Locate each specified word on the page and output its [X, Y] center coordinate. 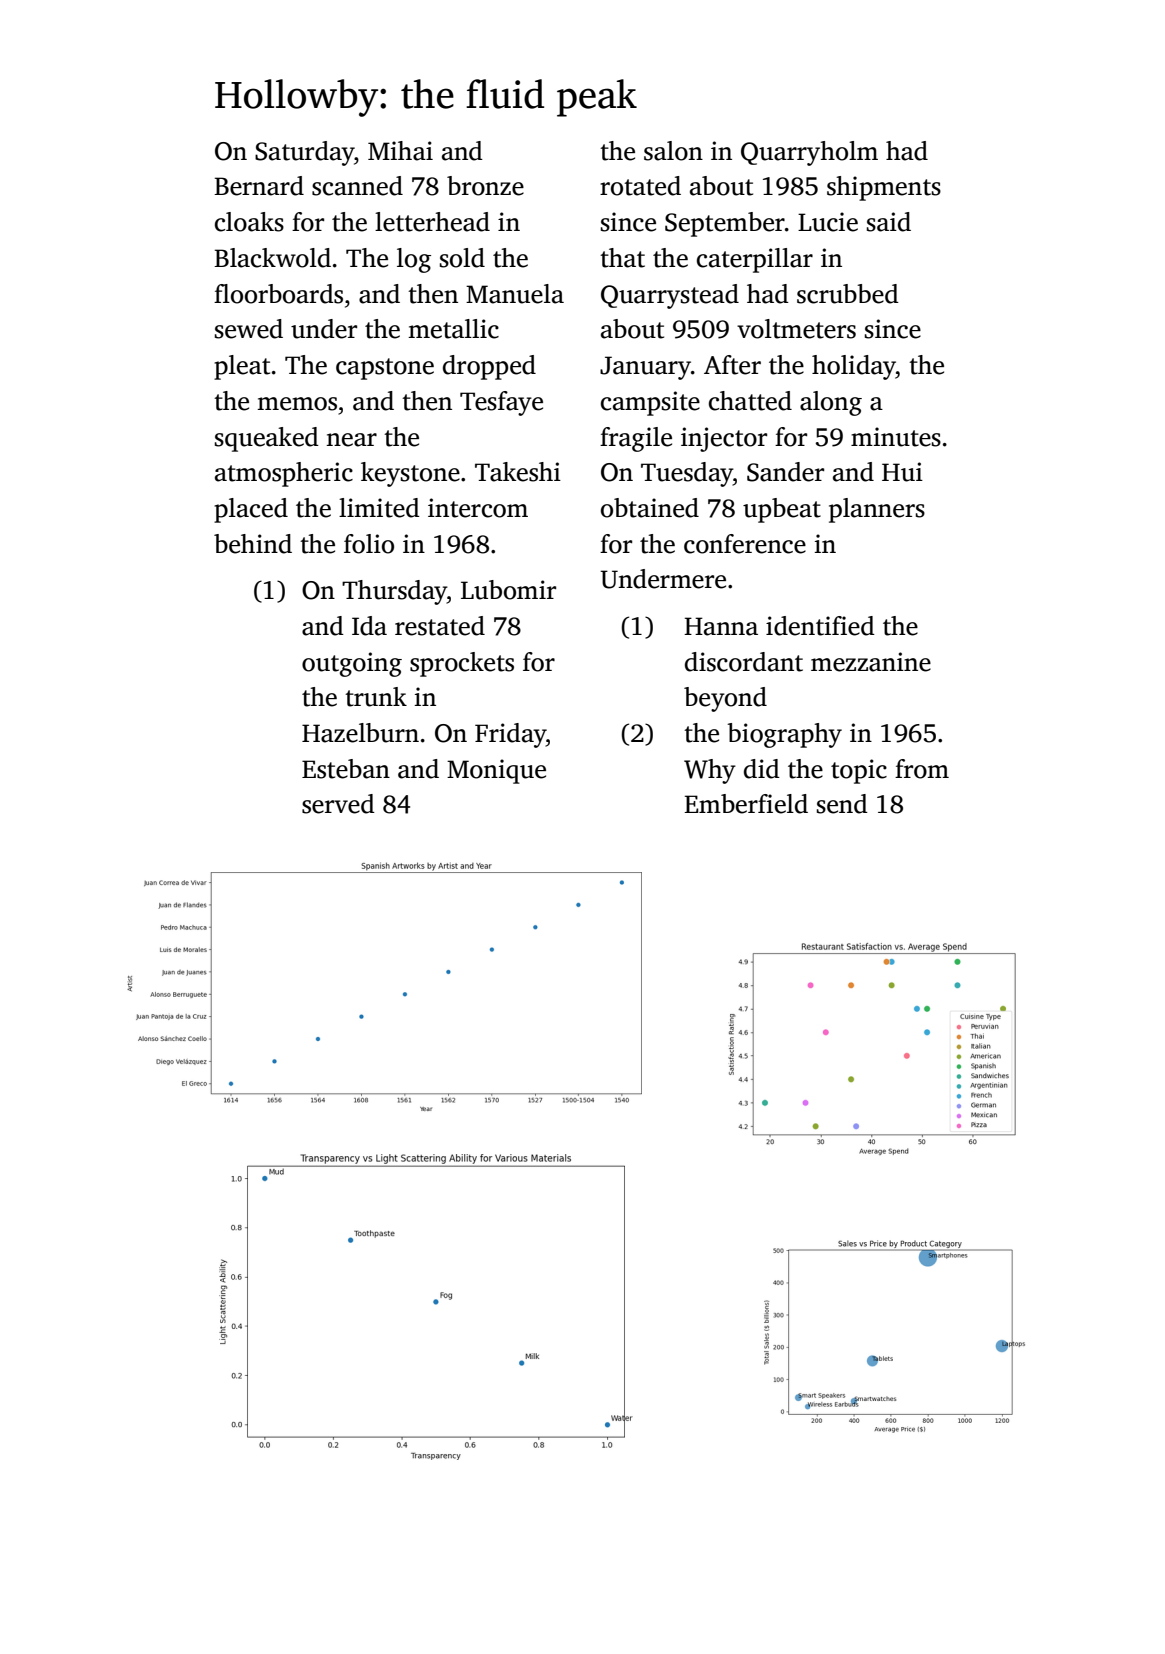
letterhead [432, 222]
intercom [478, 508]
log [414, 260]
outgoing [352, 664]
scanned [357, 186]
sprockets [462, 664]
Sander [785, 472]
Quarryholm [809, 153]
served [338, 804]
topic [859, 771]
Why [710, 771]
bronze [485, 186]
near [351, 440]
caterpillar [755, 260]
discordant [744, 662]
